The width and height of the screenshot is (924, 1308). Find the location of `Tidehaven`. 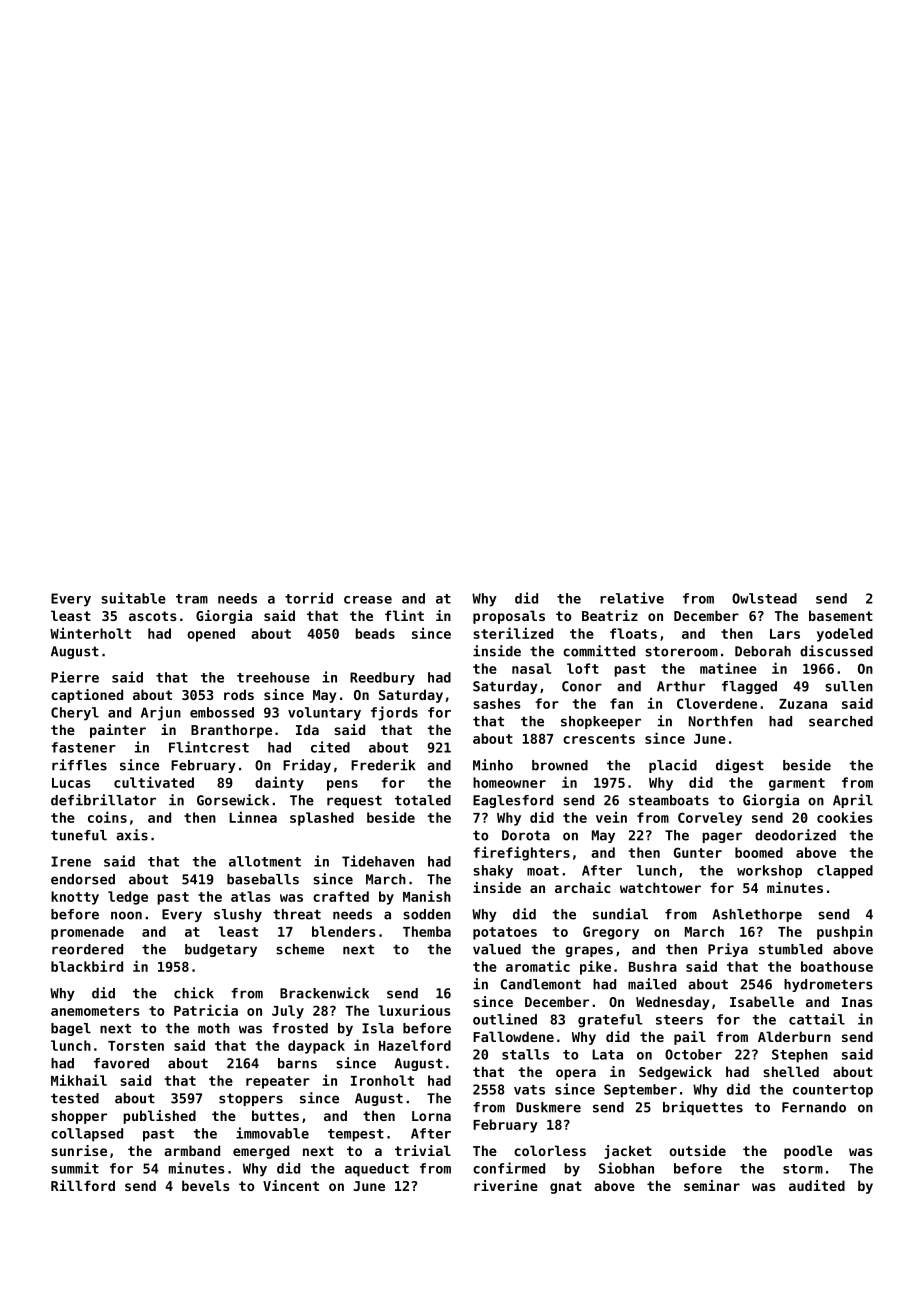

Tidehaven is located at coordinates (378, 861).
